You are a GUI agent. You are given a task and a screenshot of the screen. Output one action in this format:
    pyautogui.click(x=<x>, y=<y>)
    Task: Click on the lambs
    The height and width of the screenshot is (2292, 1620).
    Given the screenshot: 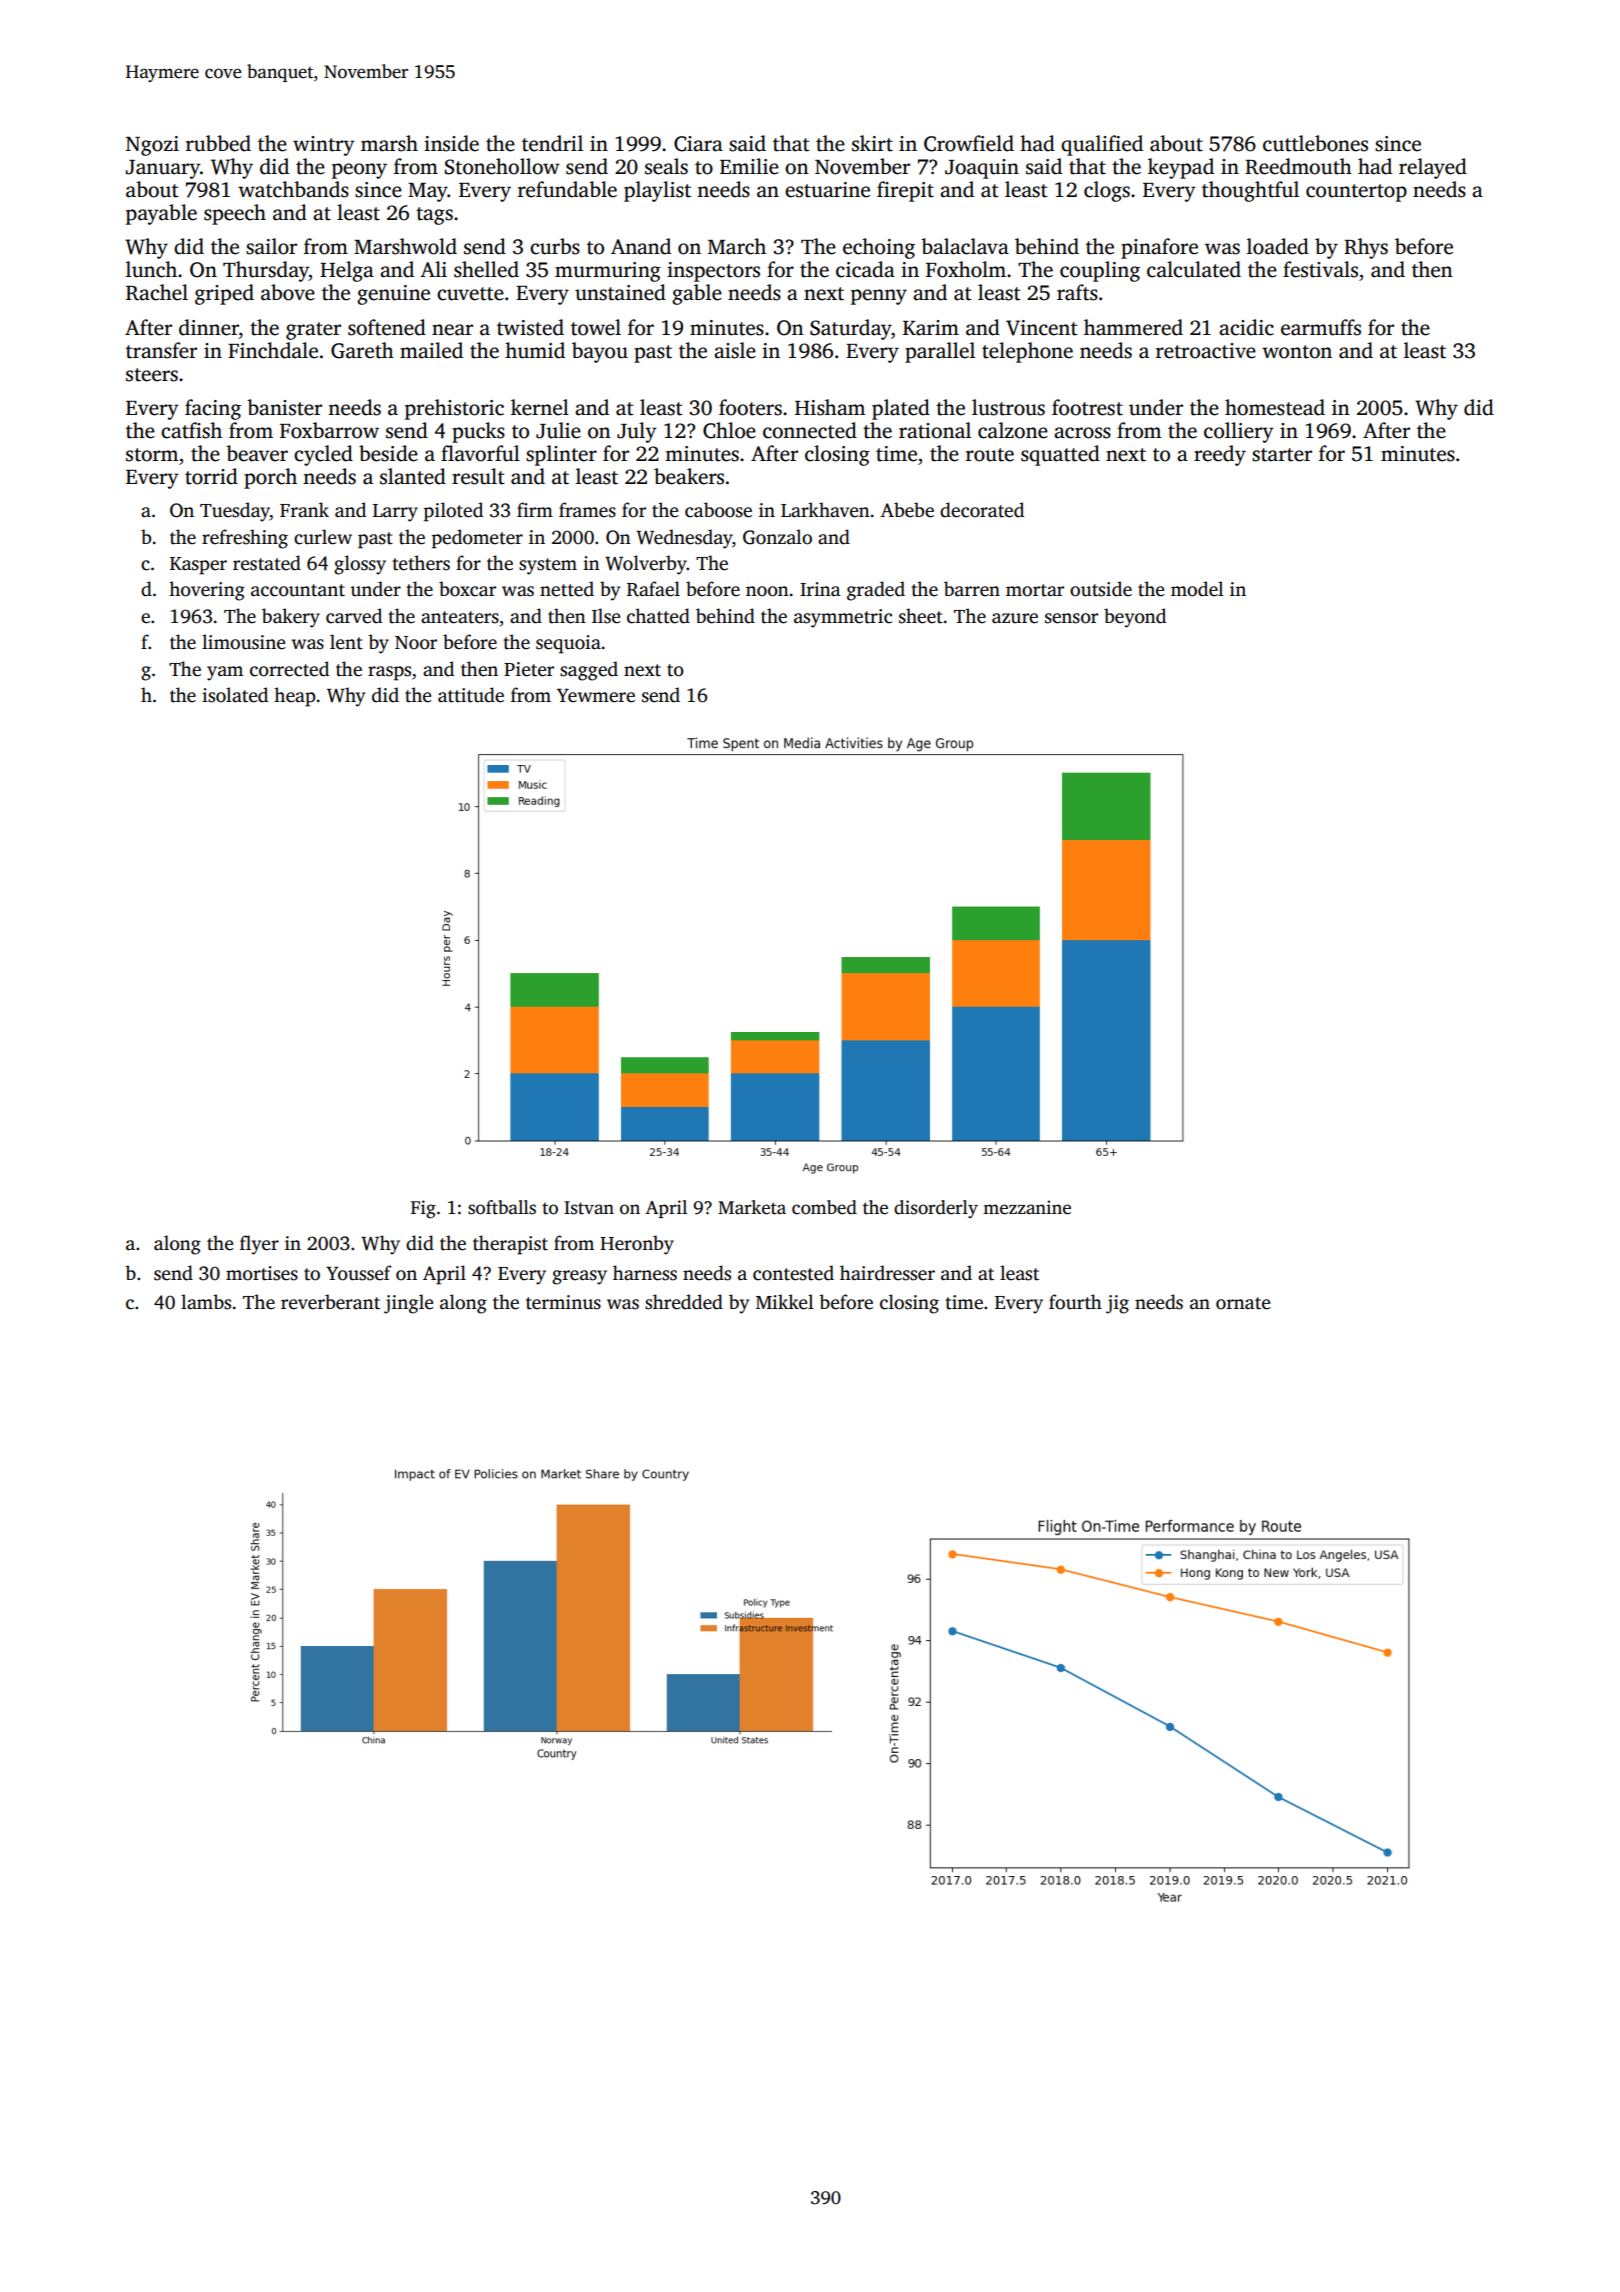 What is the action you would take?
    pyautogui.click(x=206, y=1302)
